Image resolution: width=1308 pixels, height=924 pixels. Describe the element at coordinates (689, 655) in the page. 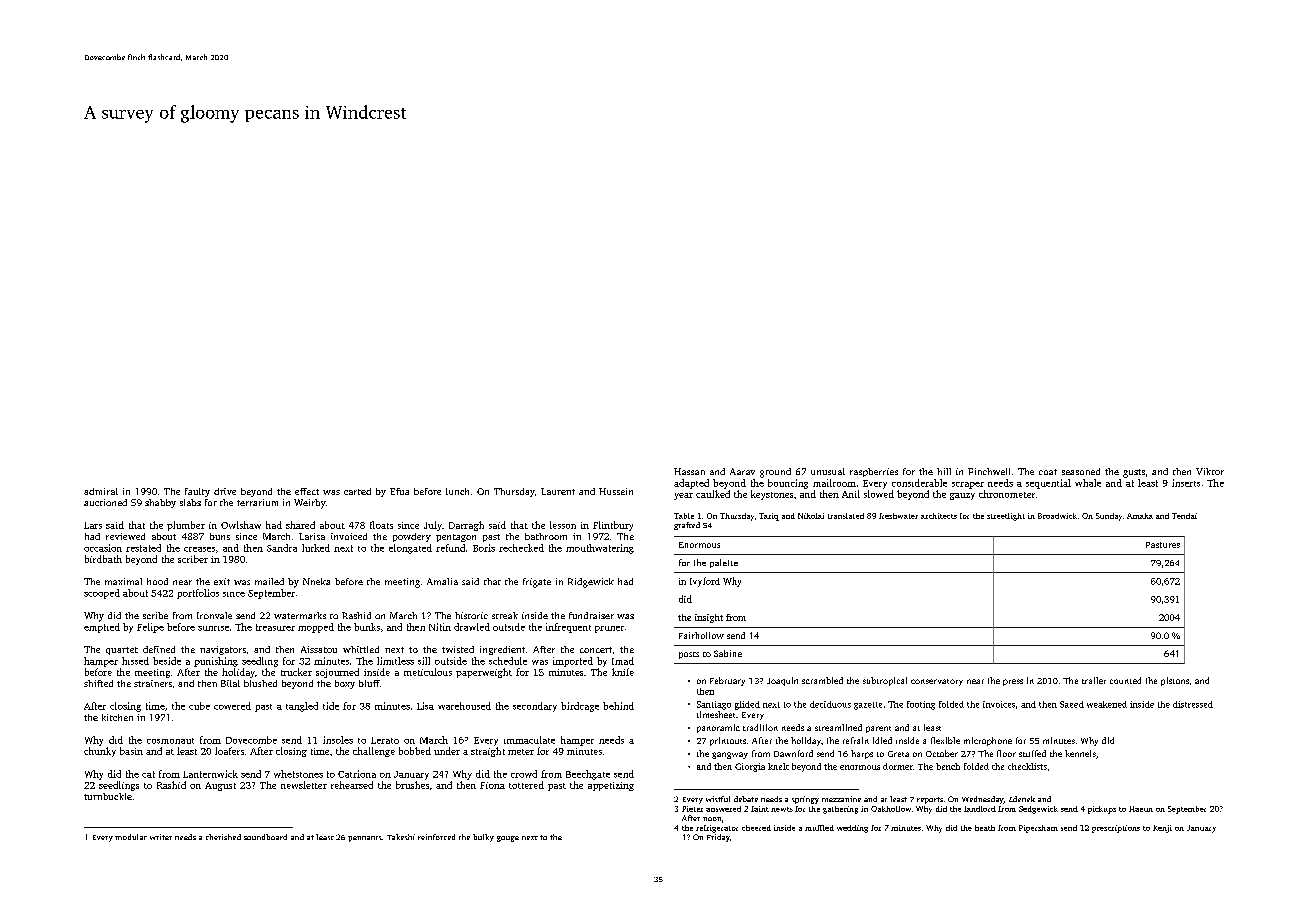

I see `posts` at that location.
